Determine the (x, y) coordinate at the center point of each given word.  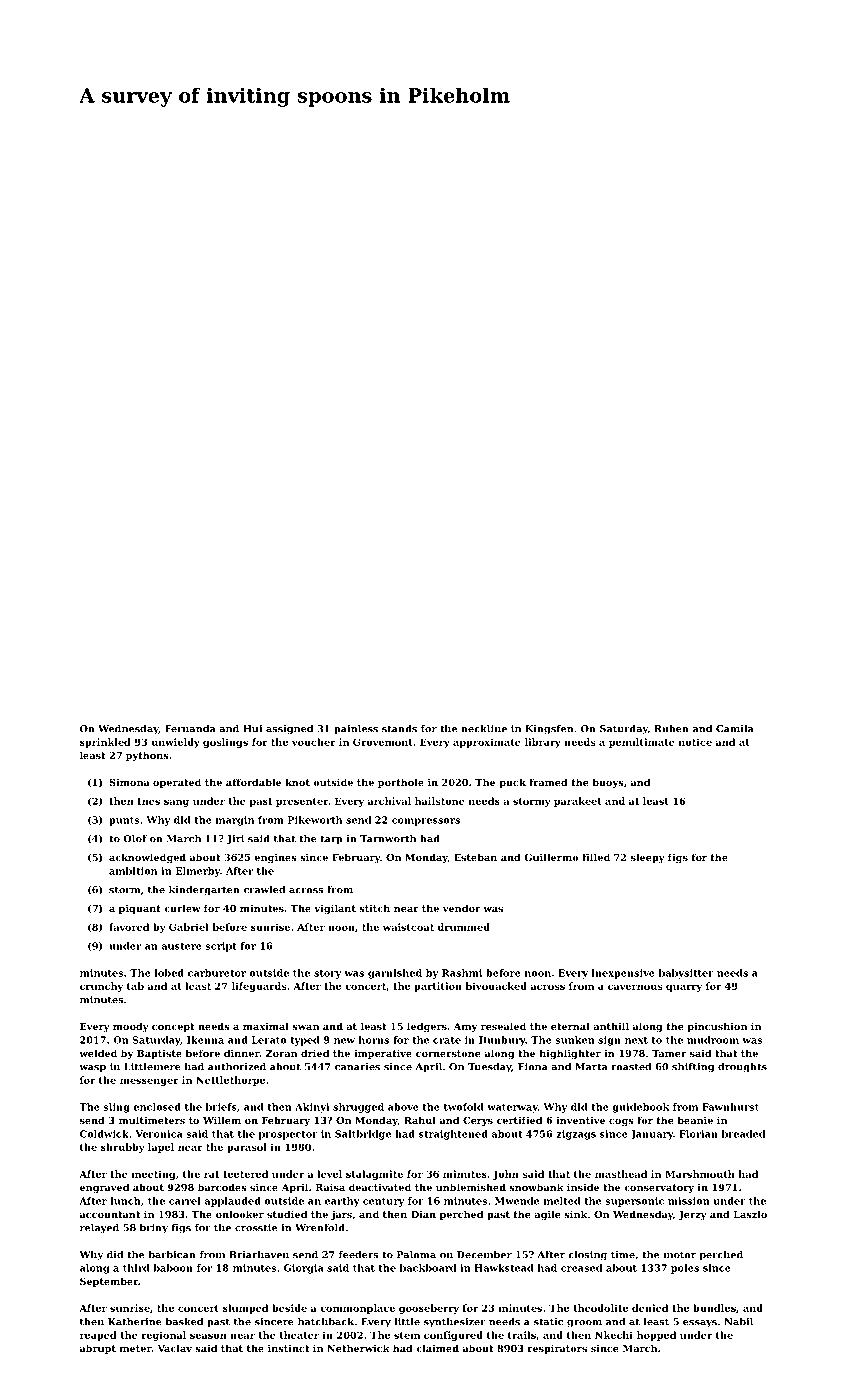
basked (184, 1322)
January (651, 1135)
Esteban (475, 857)
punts (124, 821)
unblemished (471, 1187)
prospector (288, 1135)
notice (695, 742)
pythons (147, 756)
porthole (401, 783)
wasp (92, 1069)
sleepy (648, 858)
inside (583, 1187)
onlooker (240, 1214)
